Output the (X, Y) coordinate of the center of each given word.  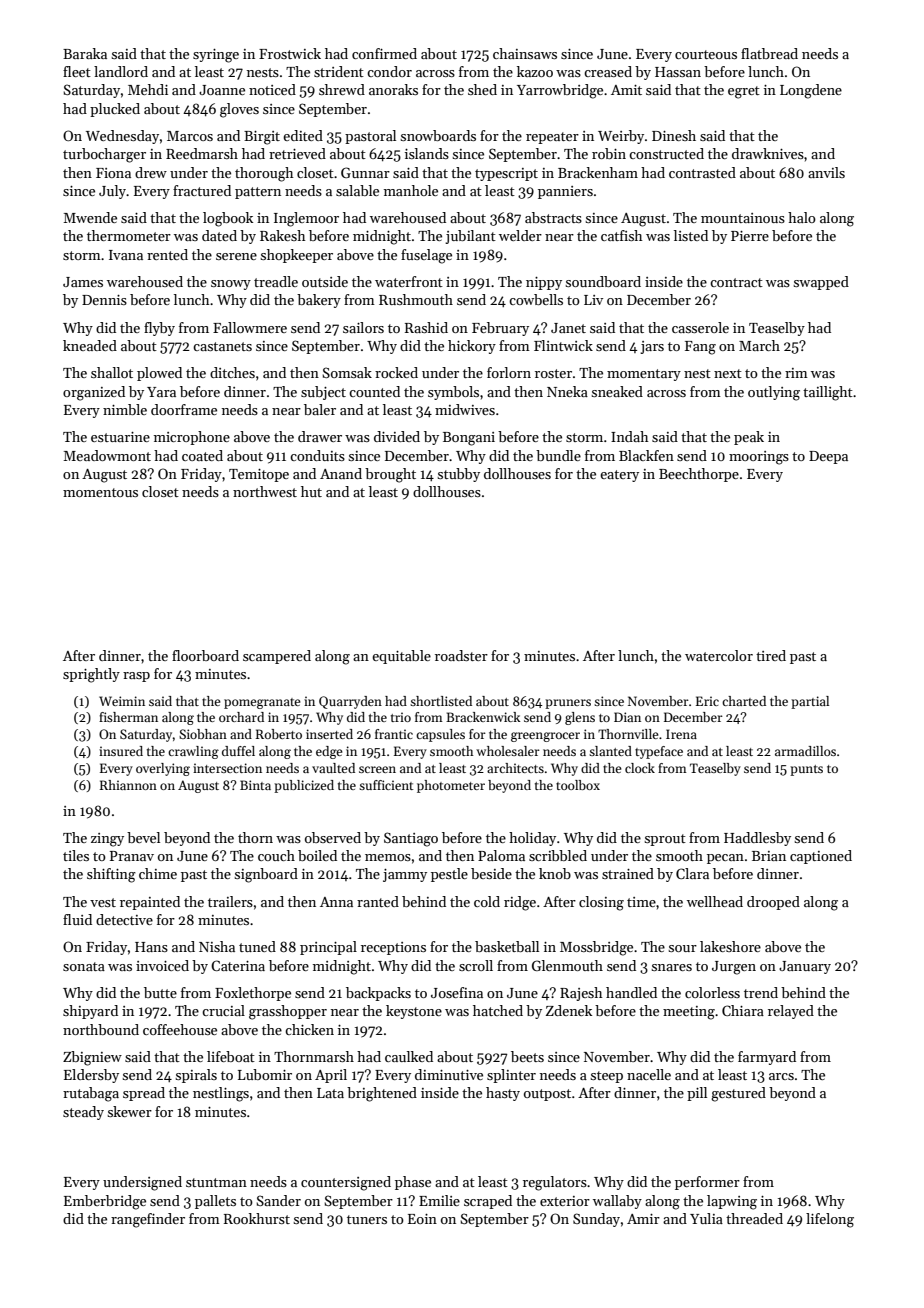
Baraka (85, 53)
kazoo (535, 71)
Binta (255, 785)
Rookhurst (257, 1218)
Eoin (422, 1219)
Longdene (811, 91)
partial (810, 702)
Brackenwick (483, 717)
